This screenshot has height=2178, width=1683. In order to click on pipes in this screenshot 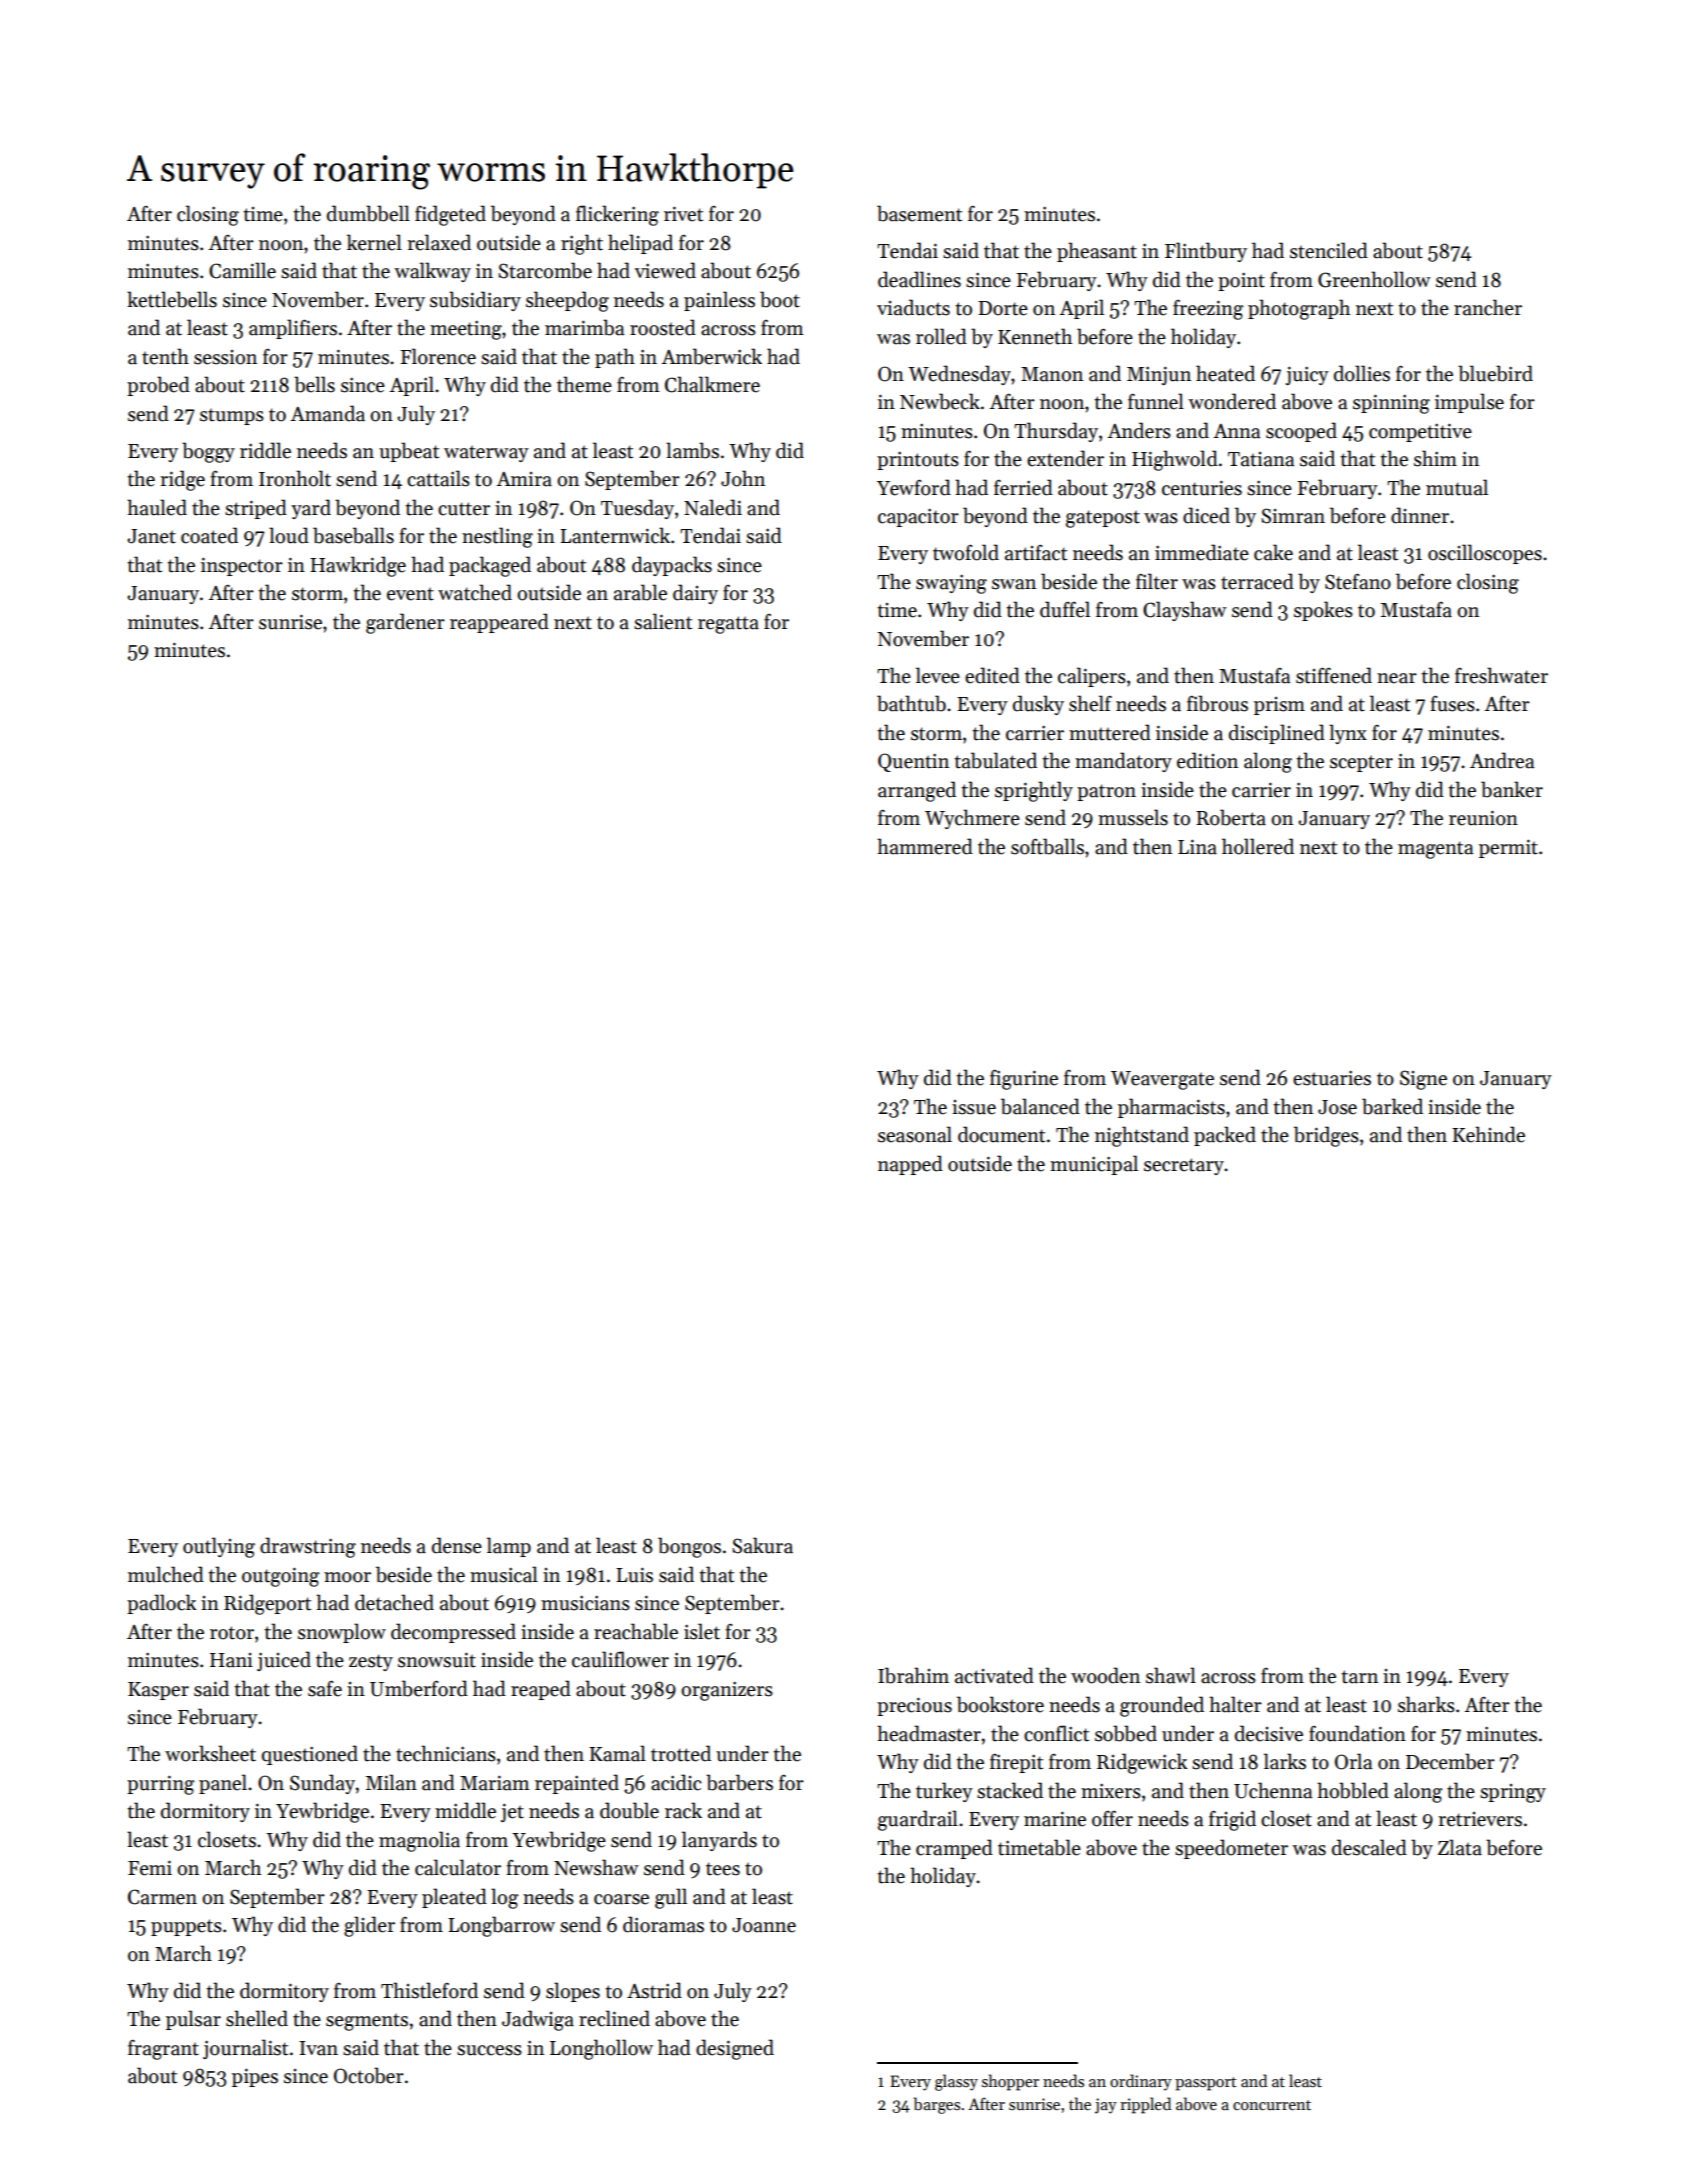, I will do `click(255, 2077)`.
